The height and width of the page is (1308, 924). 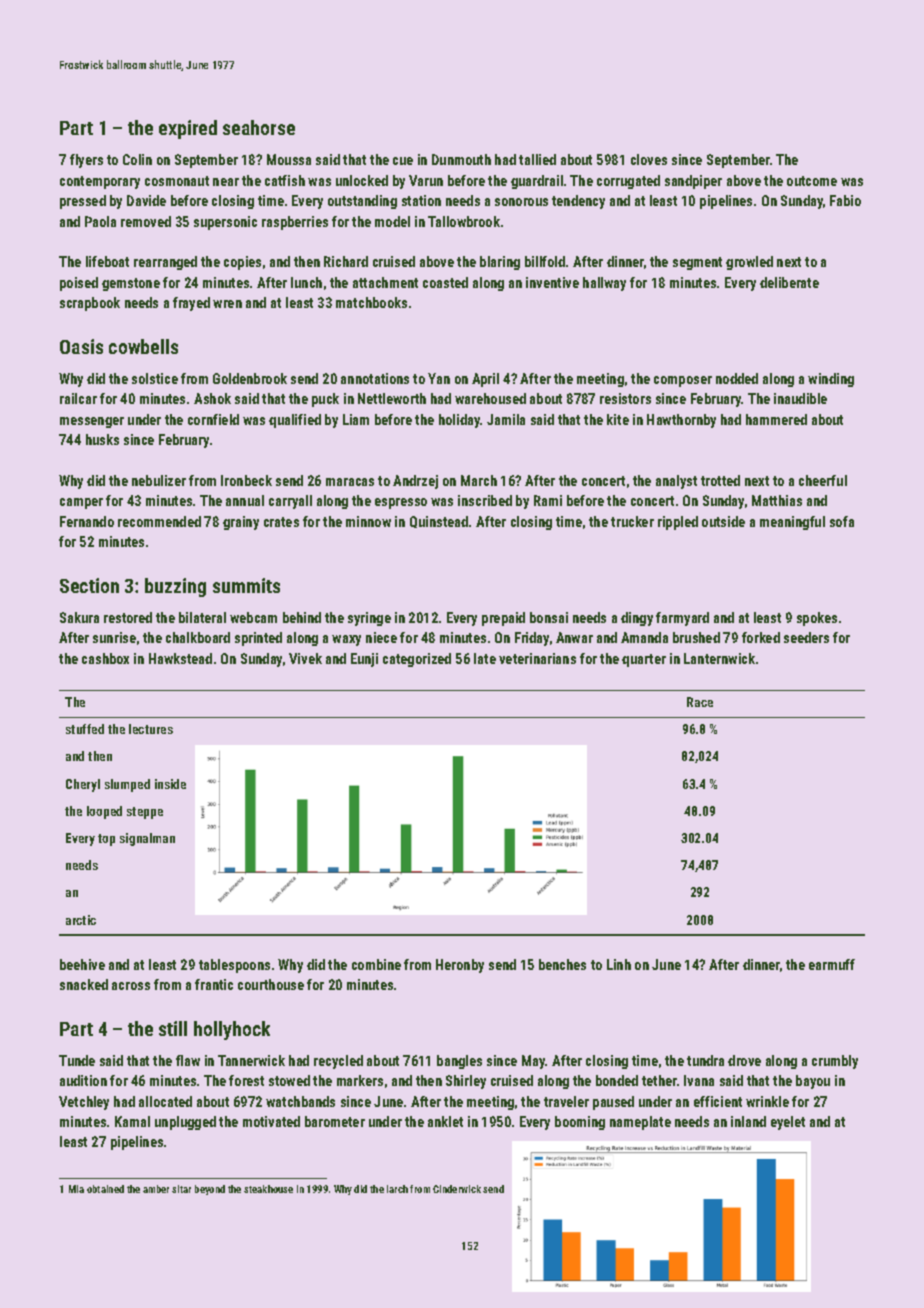 What do you see at coordinates (175, 587) in the page?
I see `buzzing` at bounding box center [175, 587].
